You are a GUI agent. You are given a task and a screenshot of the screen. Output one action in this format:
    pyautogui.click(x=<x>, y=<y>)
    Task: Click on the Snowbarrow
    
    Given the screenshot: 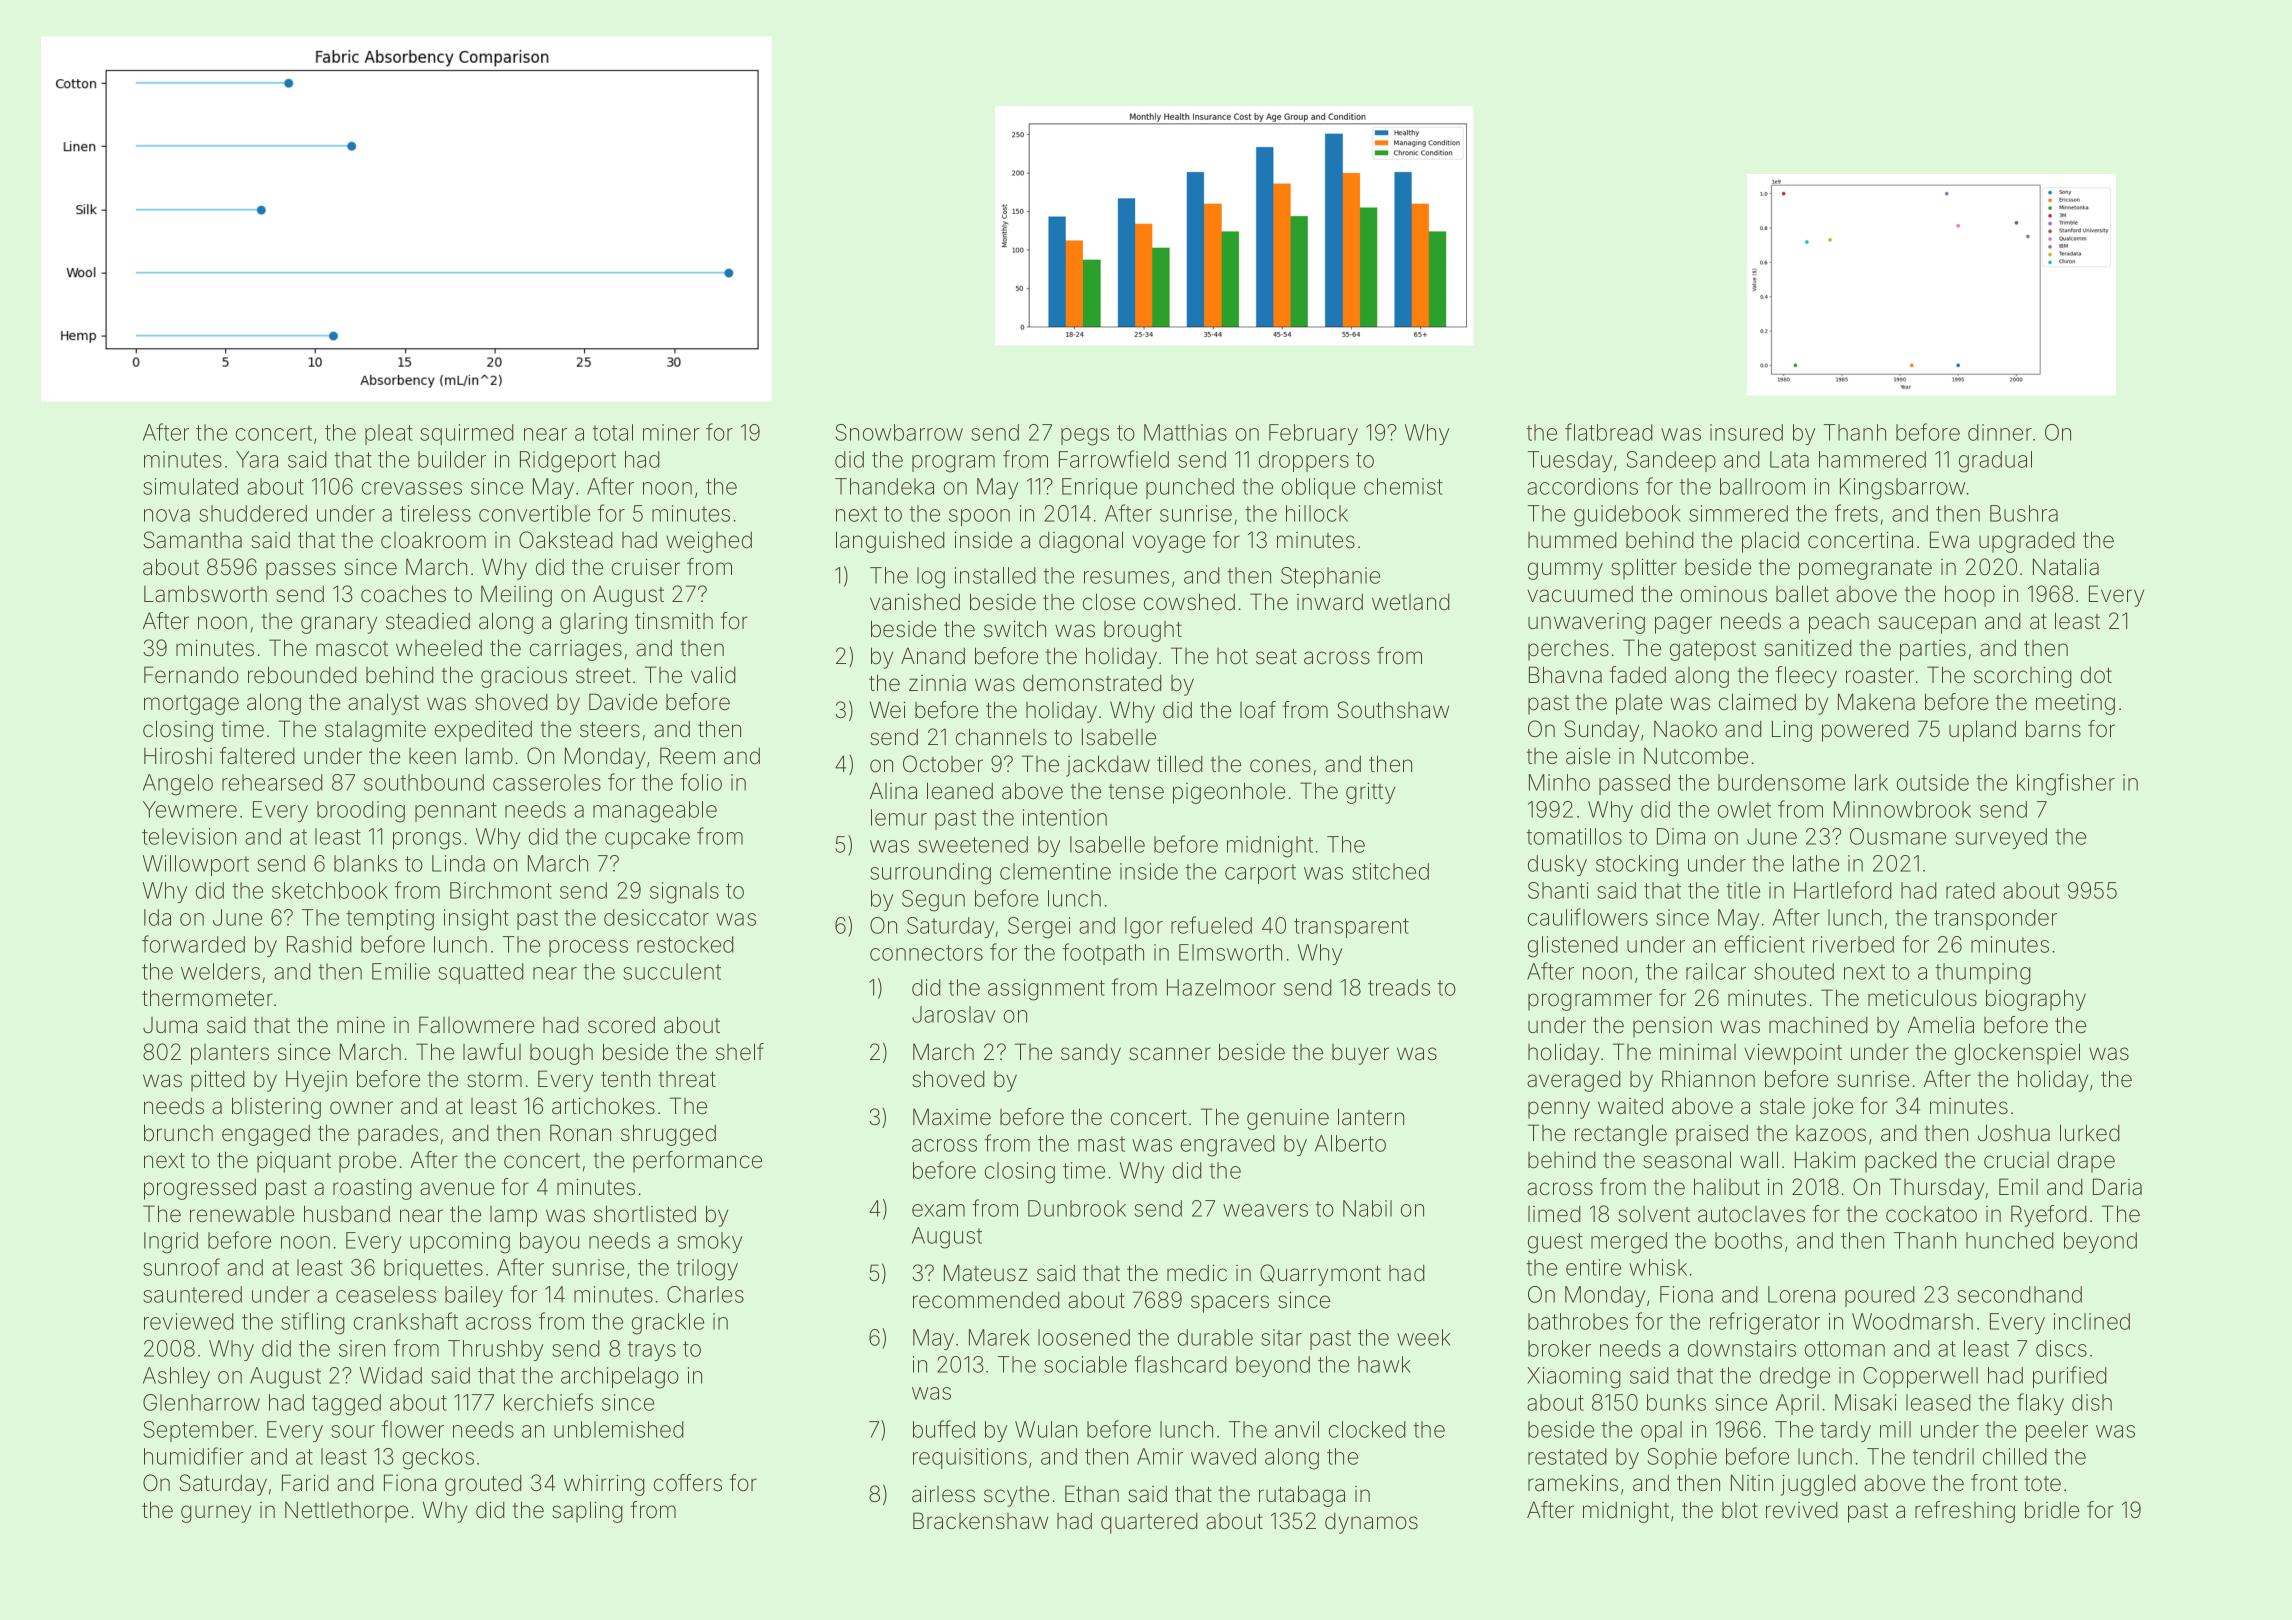 What is the action you would take?
    pyautogui.click(x=899, y=432)
